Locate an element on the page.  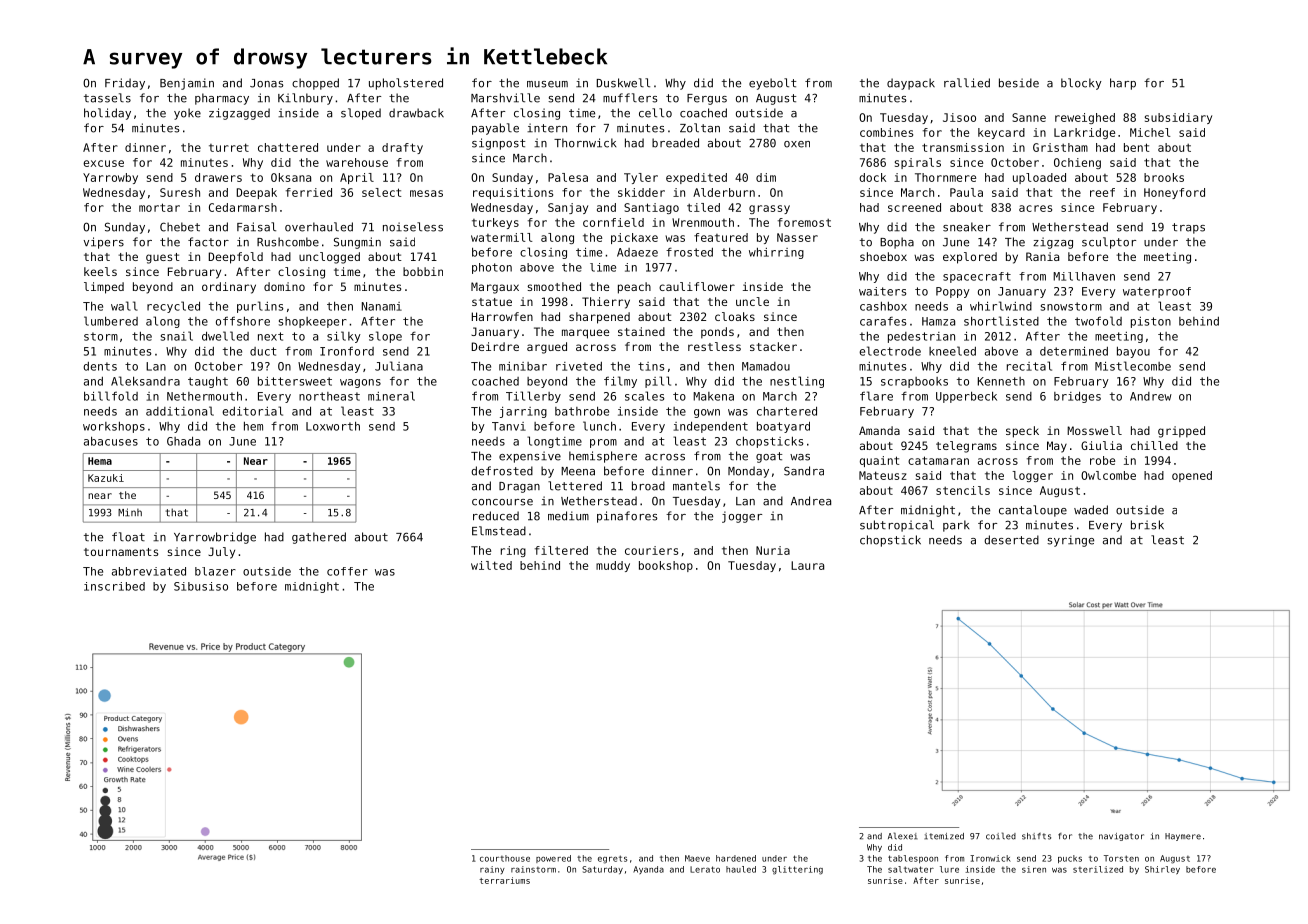
Alexei is located at coordinates (903, 836).
